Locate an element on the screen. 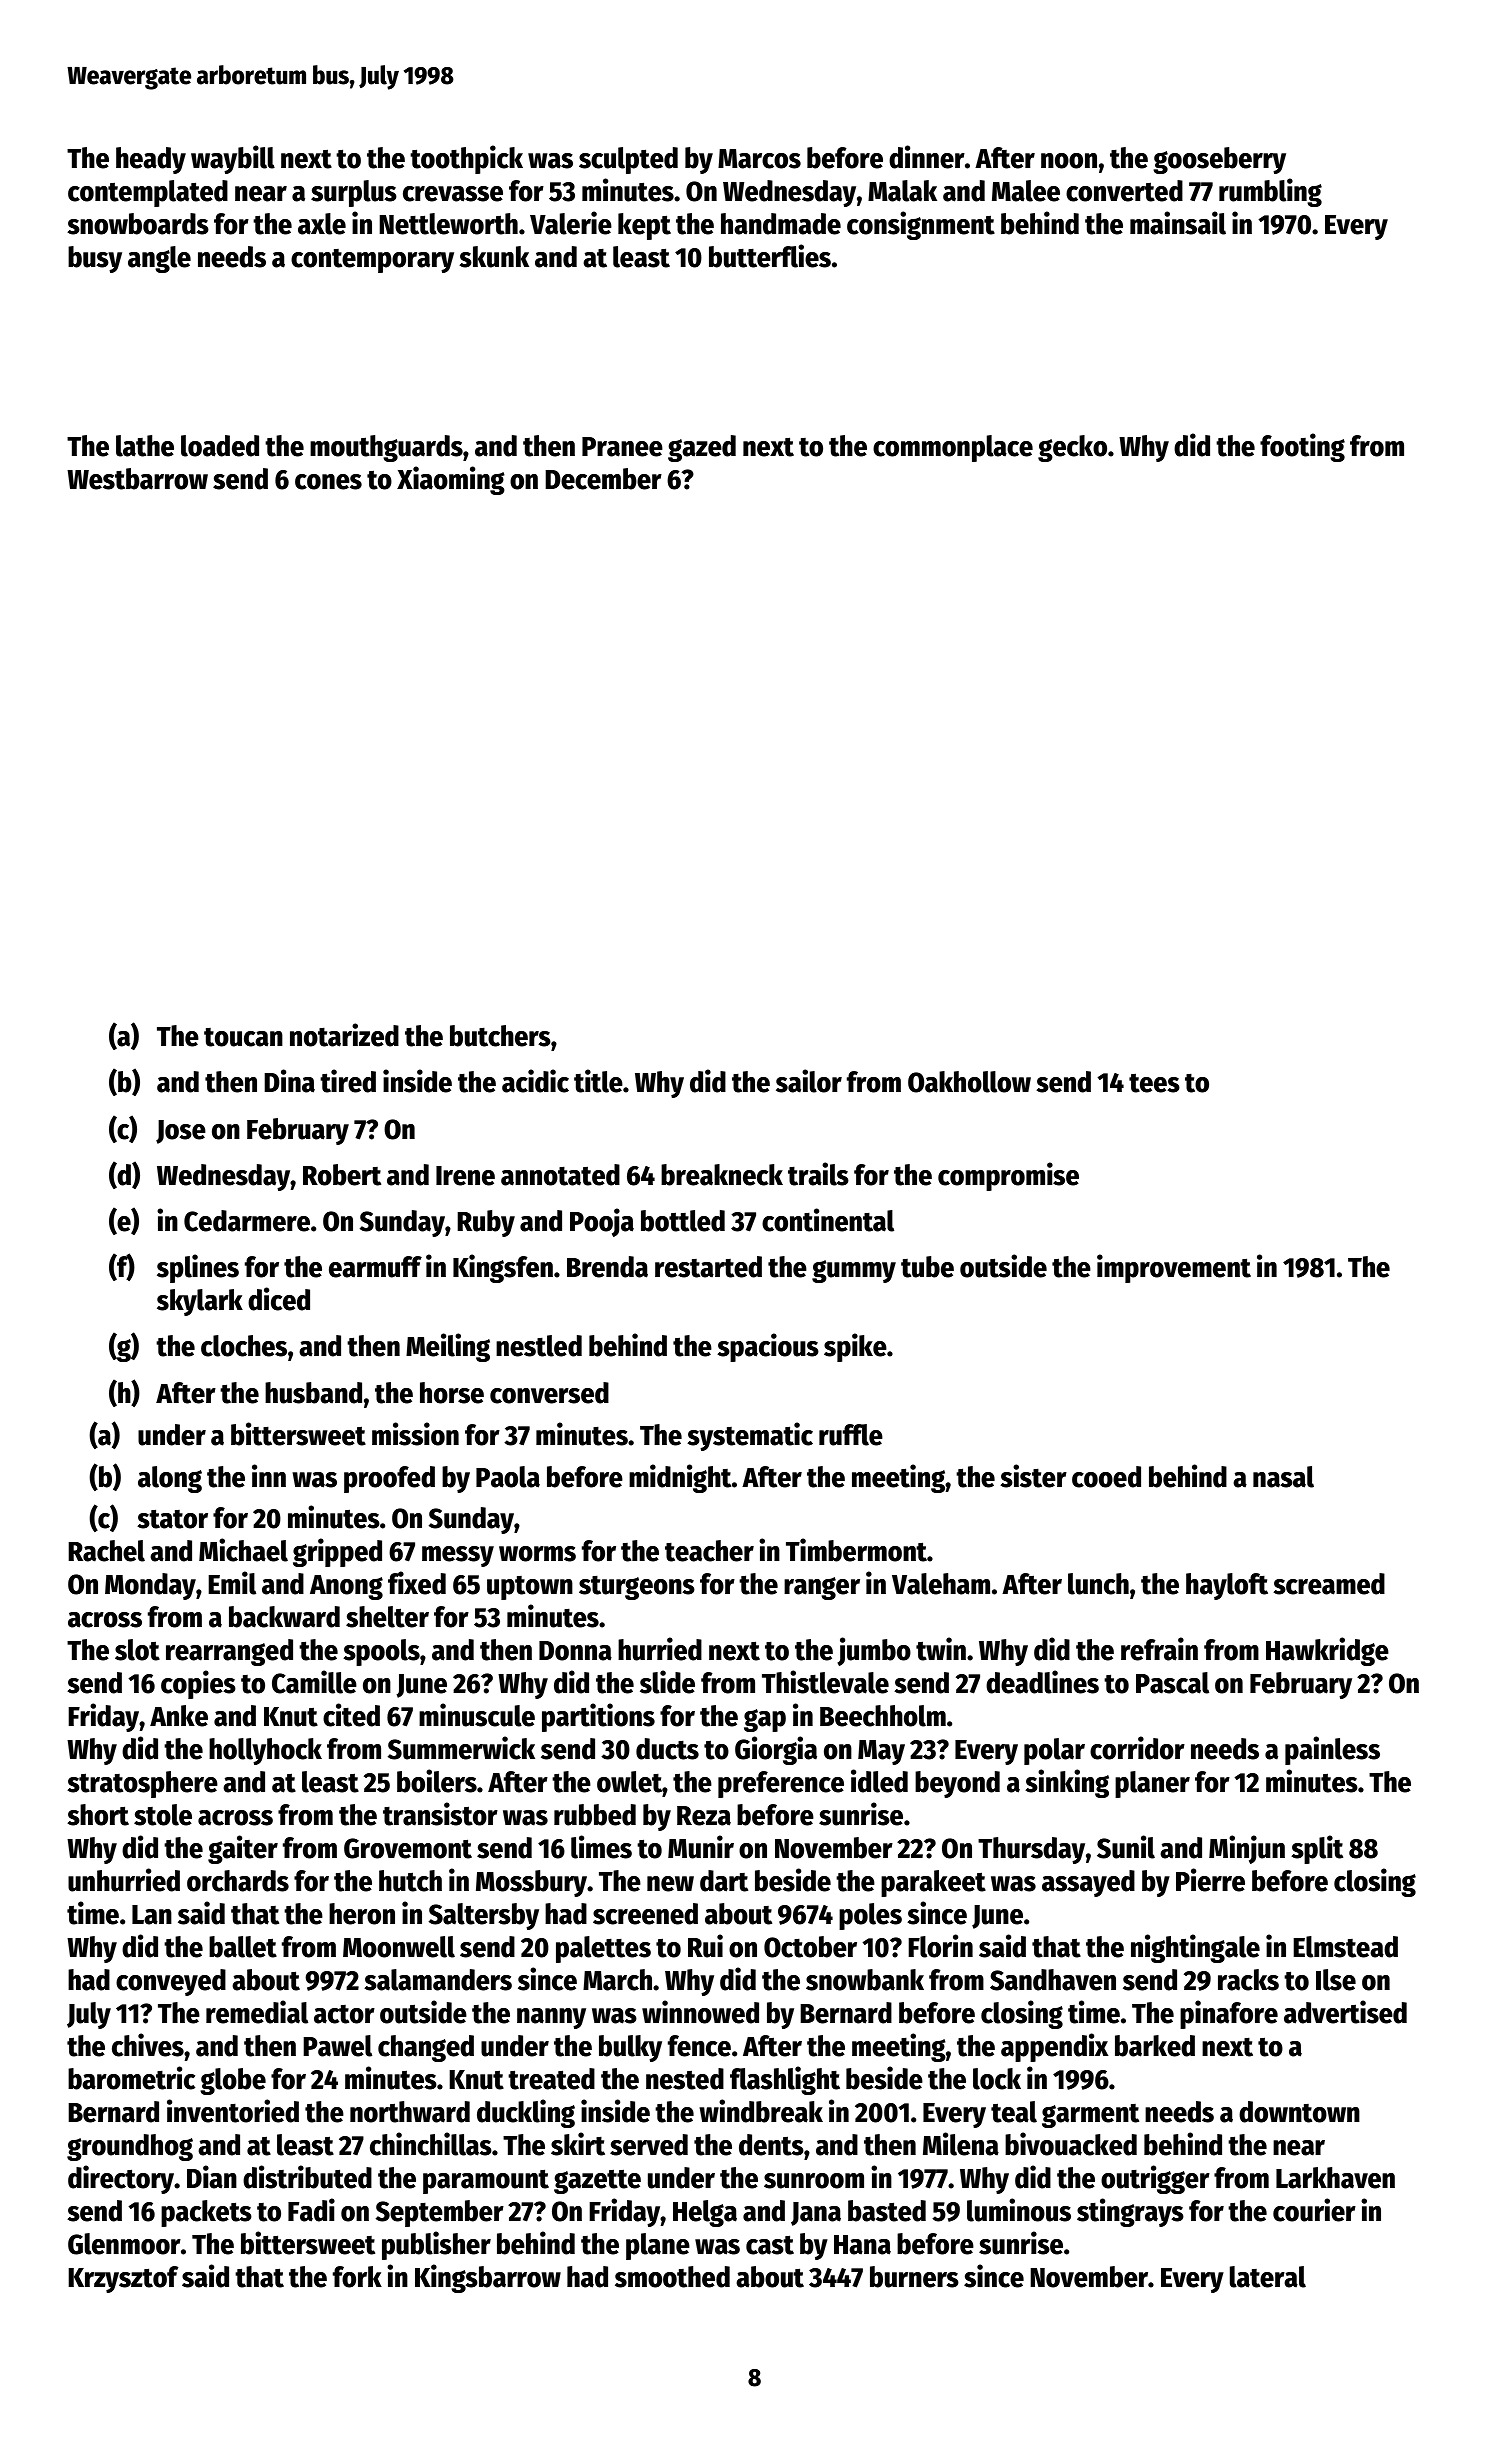 This screenshot has height=2464, width=1496. sailor is located at coordinates (809, 1081).
